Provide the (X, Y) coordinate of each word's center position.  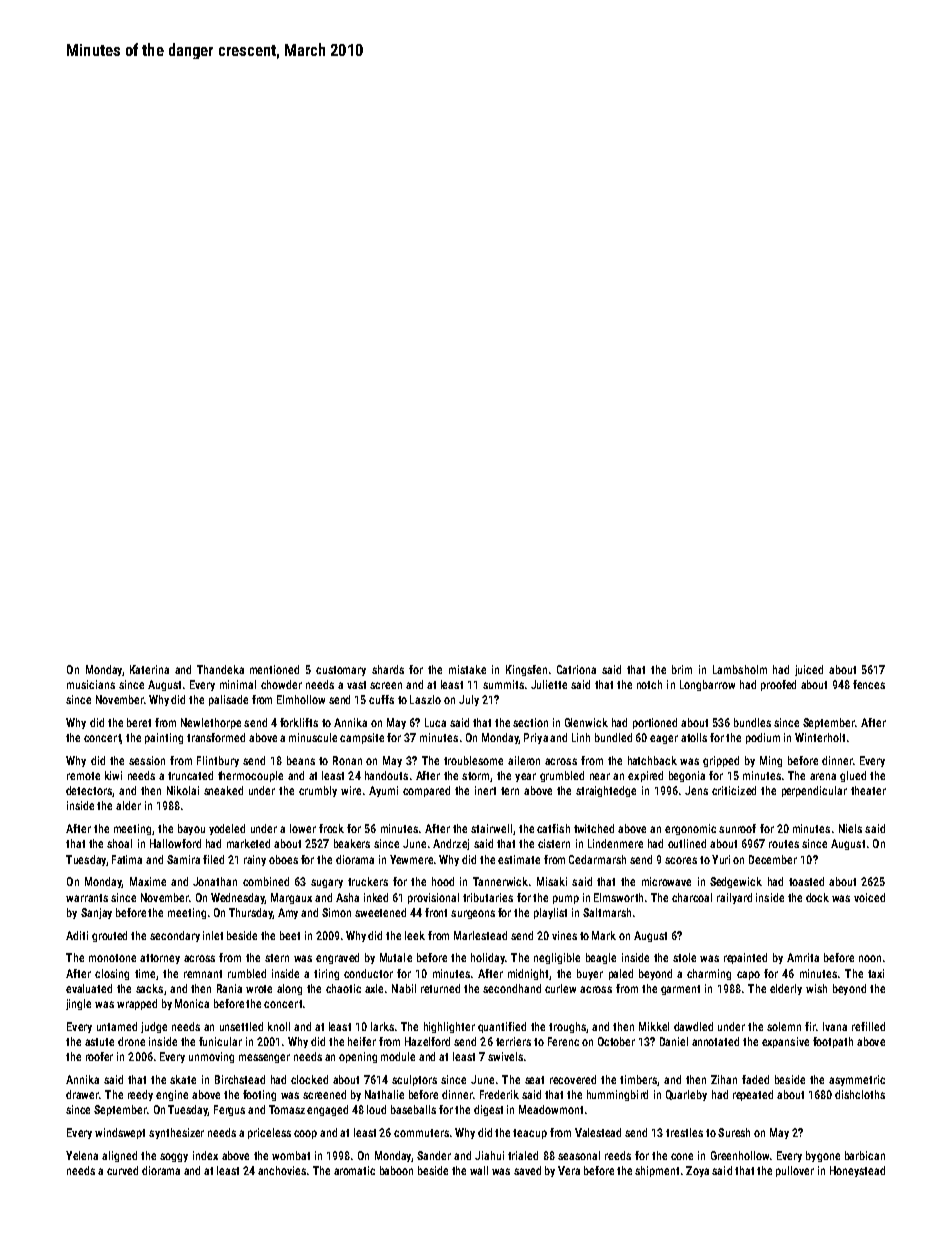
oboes (283, 859)
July (469, 700)
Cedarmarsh (597, 859)
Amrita (803, 957)
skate (183, 1079)
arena (823, 776)
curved (122, 1170)
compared (426, 791)
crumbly (318, 791)
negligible (557, 958)
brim (682, 669)
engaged (327, 1110)
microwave (666, 881)
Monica (192, 1003)
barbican (865, 1155)
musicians (91, 684)
